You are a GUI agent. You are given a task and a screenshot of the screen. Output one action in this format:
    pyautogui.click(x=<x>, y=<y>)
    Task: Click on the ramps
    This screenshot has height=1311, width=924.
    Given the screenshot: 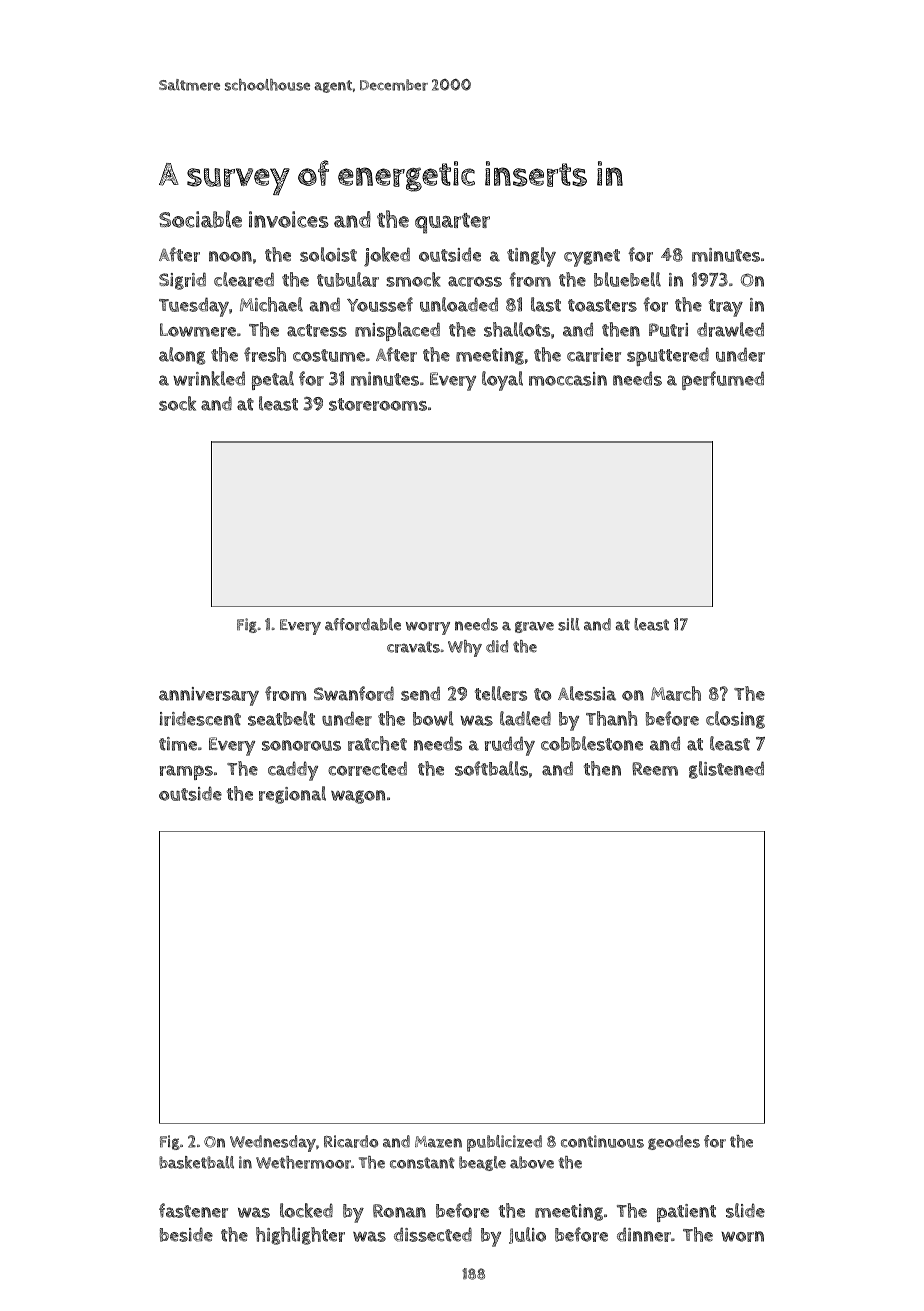 What is the action you would take?
    pyautogui.click(x=186, y=772)
